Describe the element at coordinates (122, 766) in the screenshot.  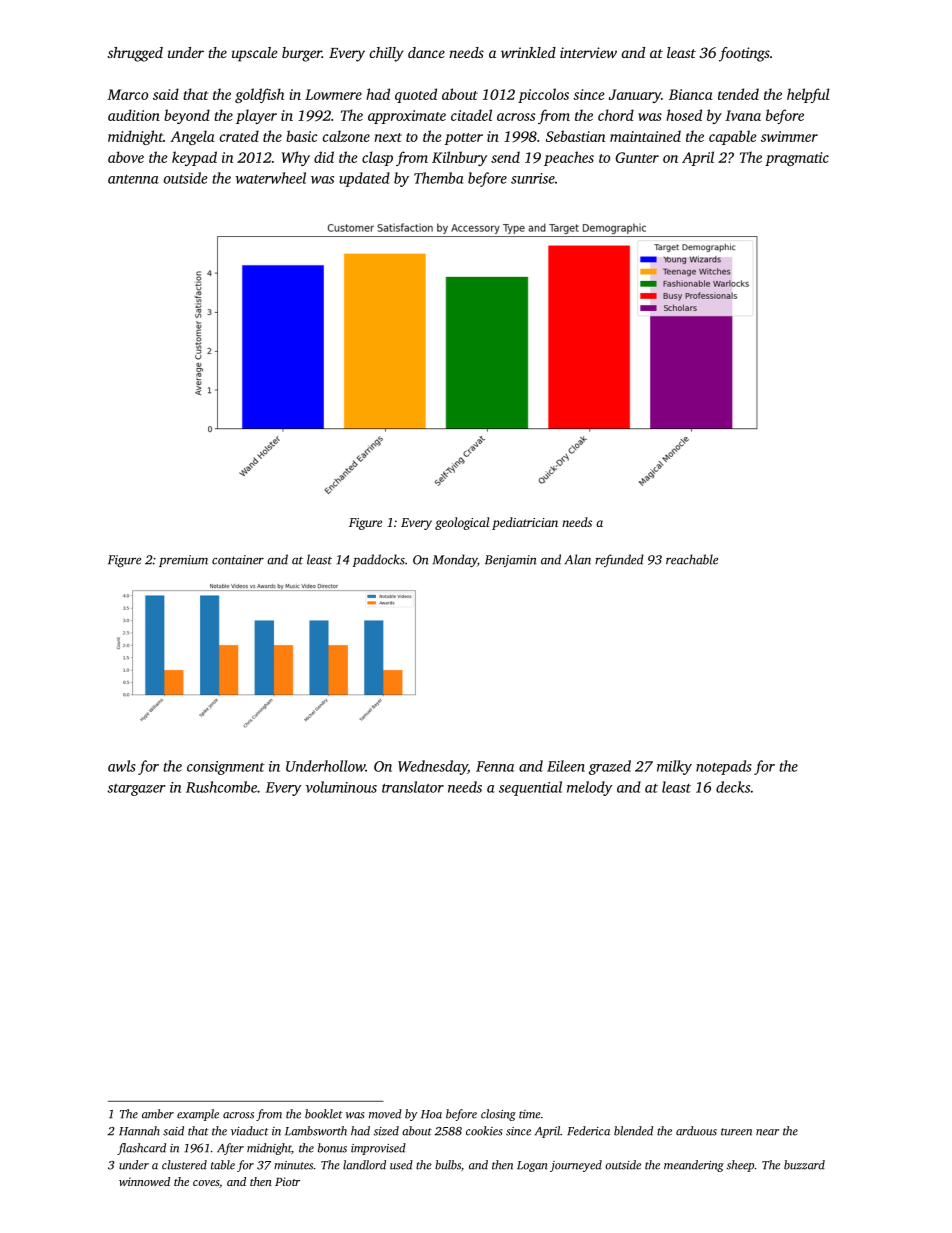
I see `awls` at that location.
